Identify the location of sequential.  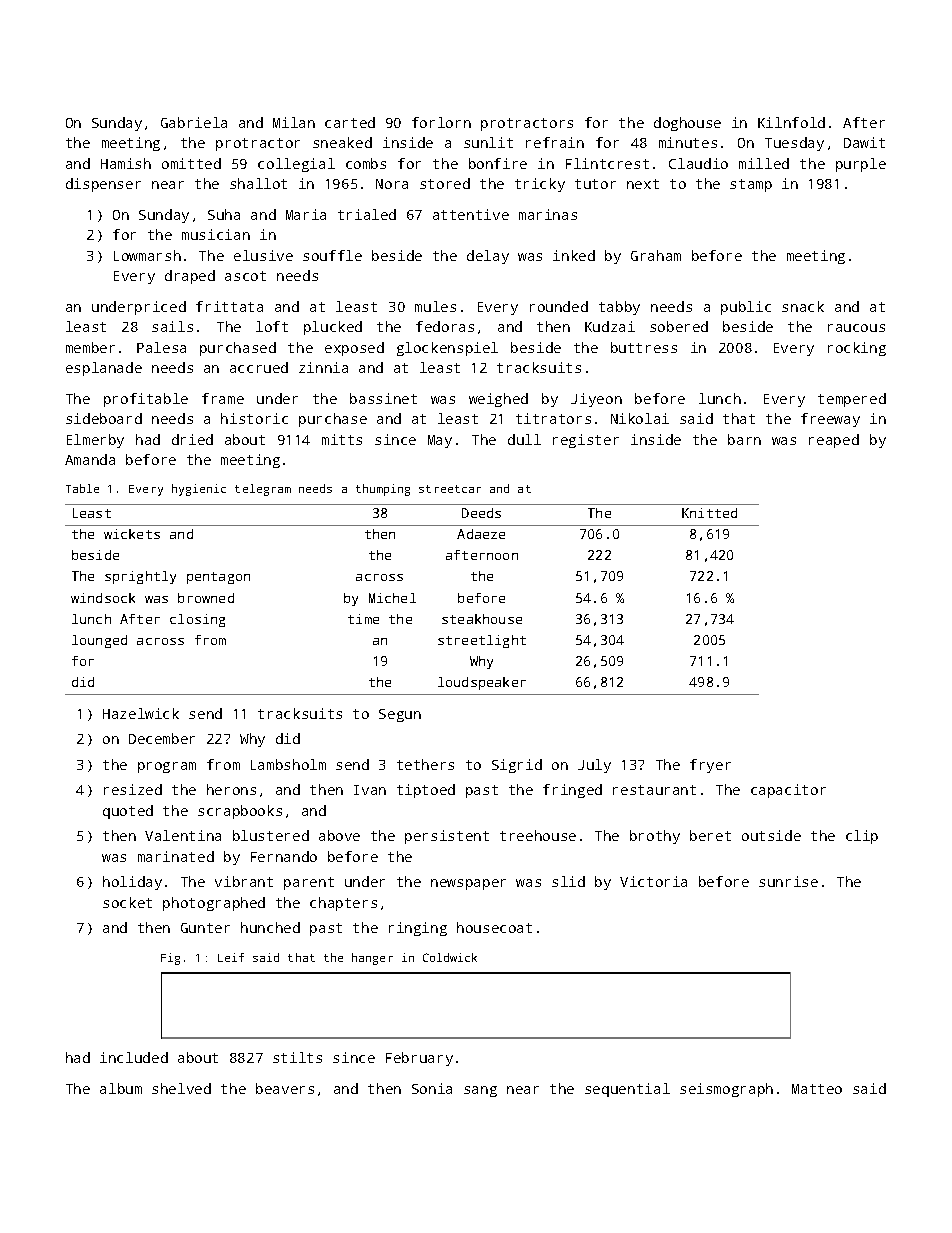
(627, 1090).
